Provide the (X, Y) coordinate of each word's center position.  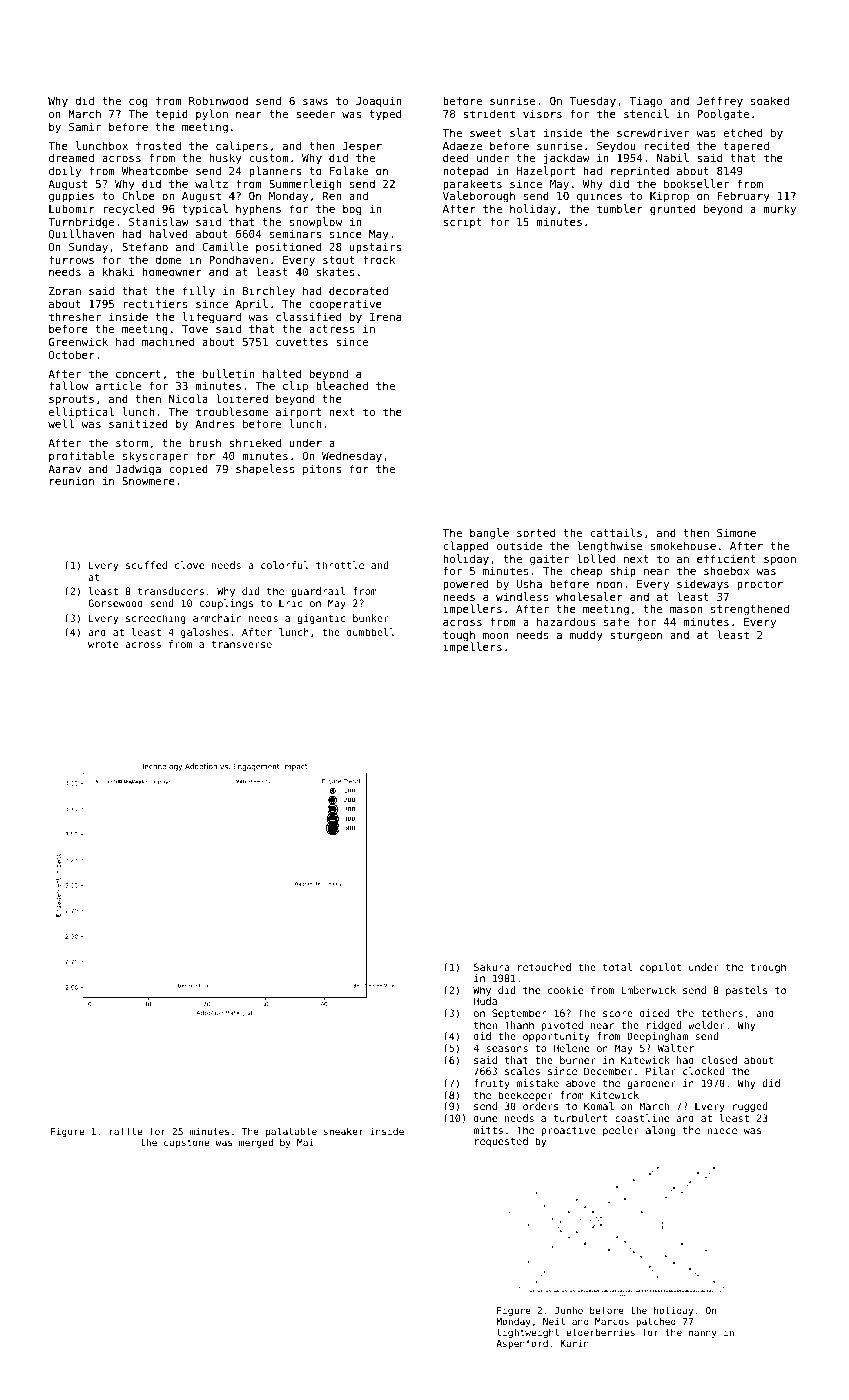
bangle (489, 534)
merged (256, 1143)
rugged (750, 1107)
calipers (242, 147)
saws (315, 102)
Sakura (492, 967)
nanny (703, 1334)
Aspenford (522, 1344)
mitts (488, 1130)
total (617, 967)
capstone (186, 1143)
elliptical (81, 413)
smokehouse (683, 545)
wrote (103, 644)
